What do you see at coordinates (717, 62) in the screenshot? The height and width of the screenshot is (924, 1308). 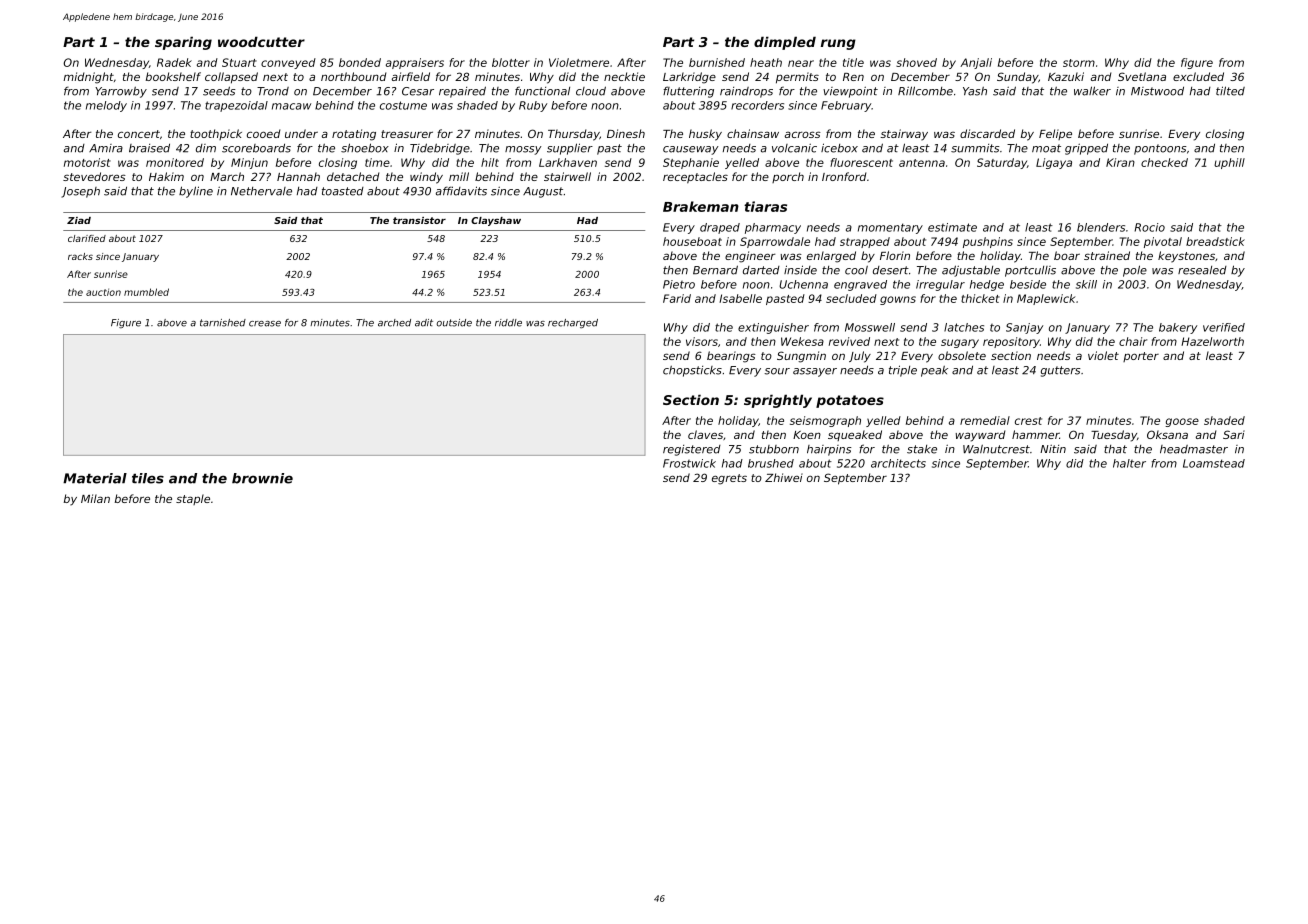 I see `burnished` at bounding box center [717, 62].
